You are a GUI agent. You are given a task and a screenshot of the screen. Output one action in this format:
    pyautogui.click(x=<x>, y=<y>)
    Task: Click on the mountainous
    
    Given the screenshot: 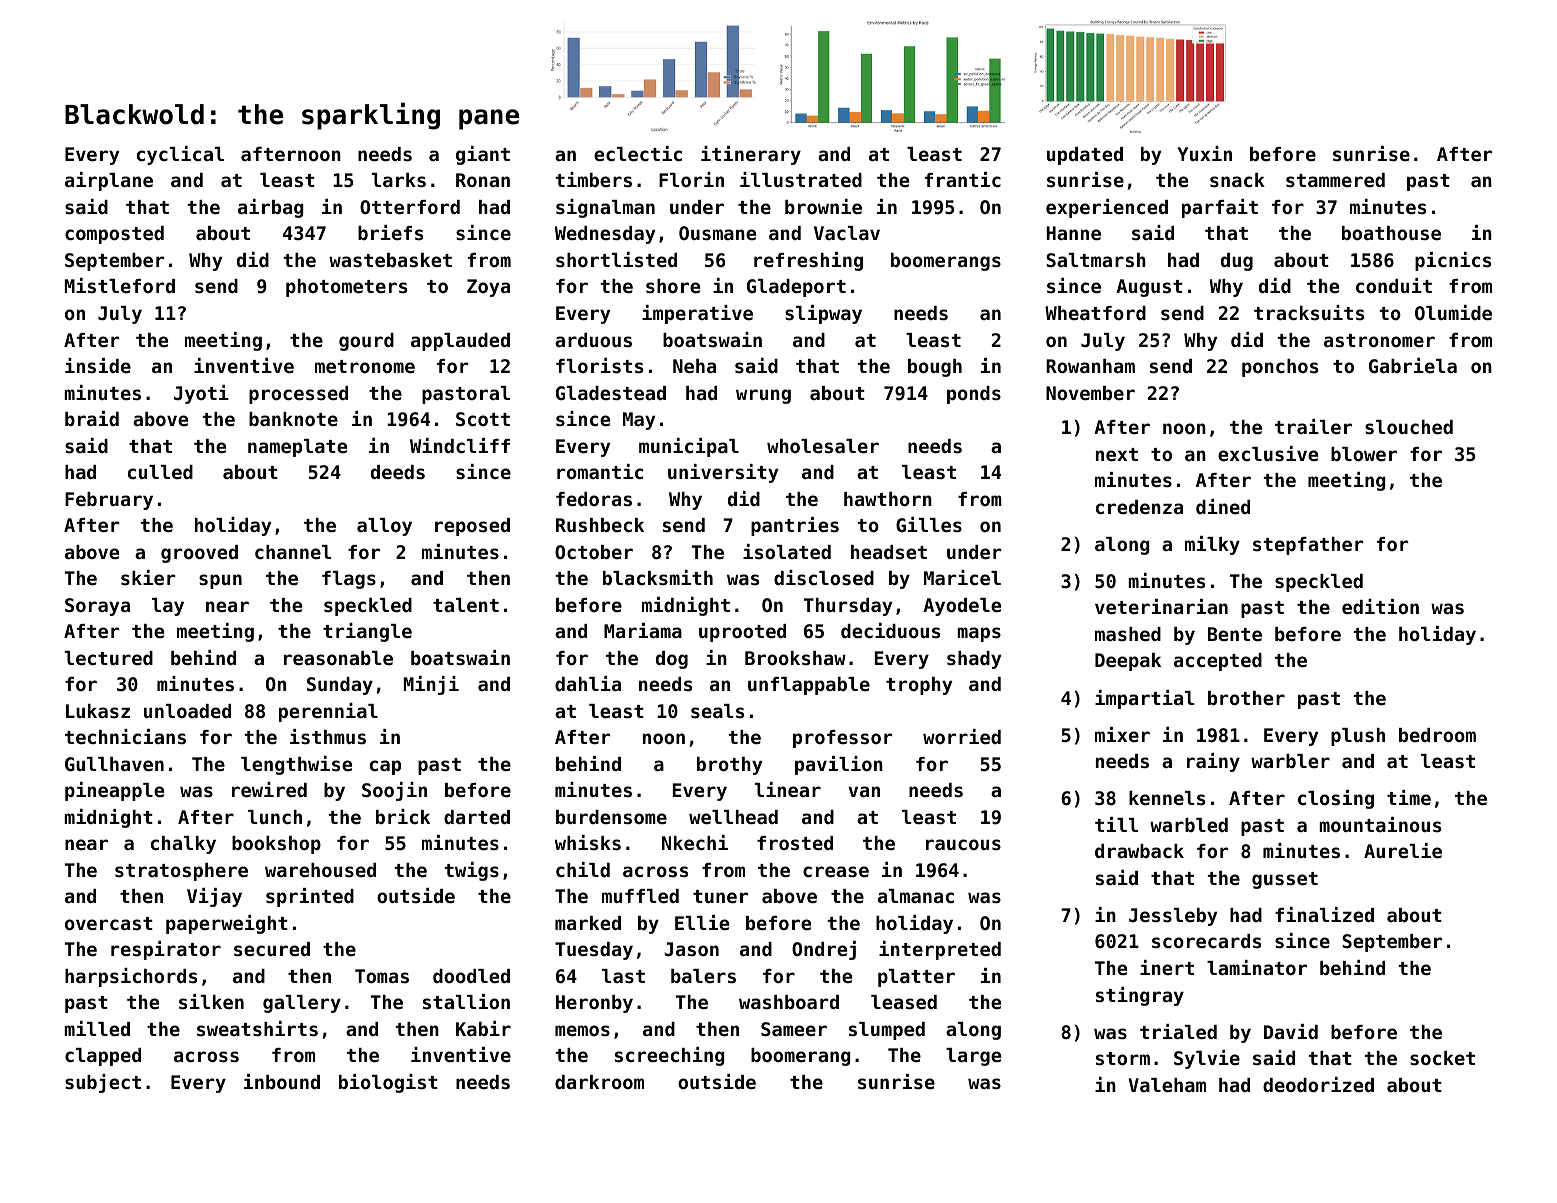 What is the action you would take?
    pyautogui.click(x=1380, y=824)
